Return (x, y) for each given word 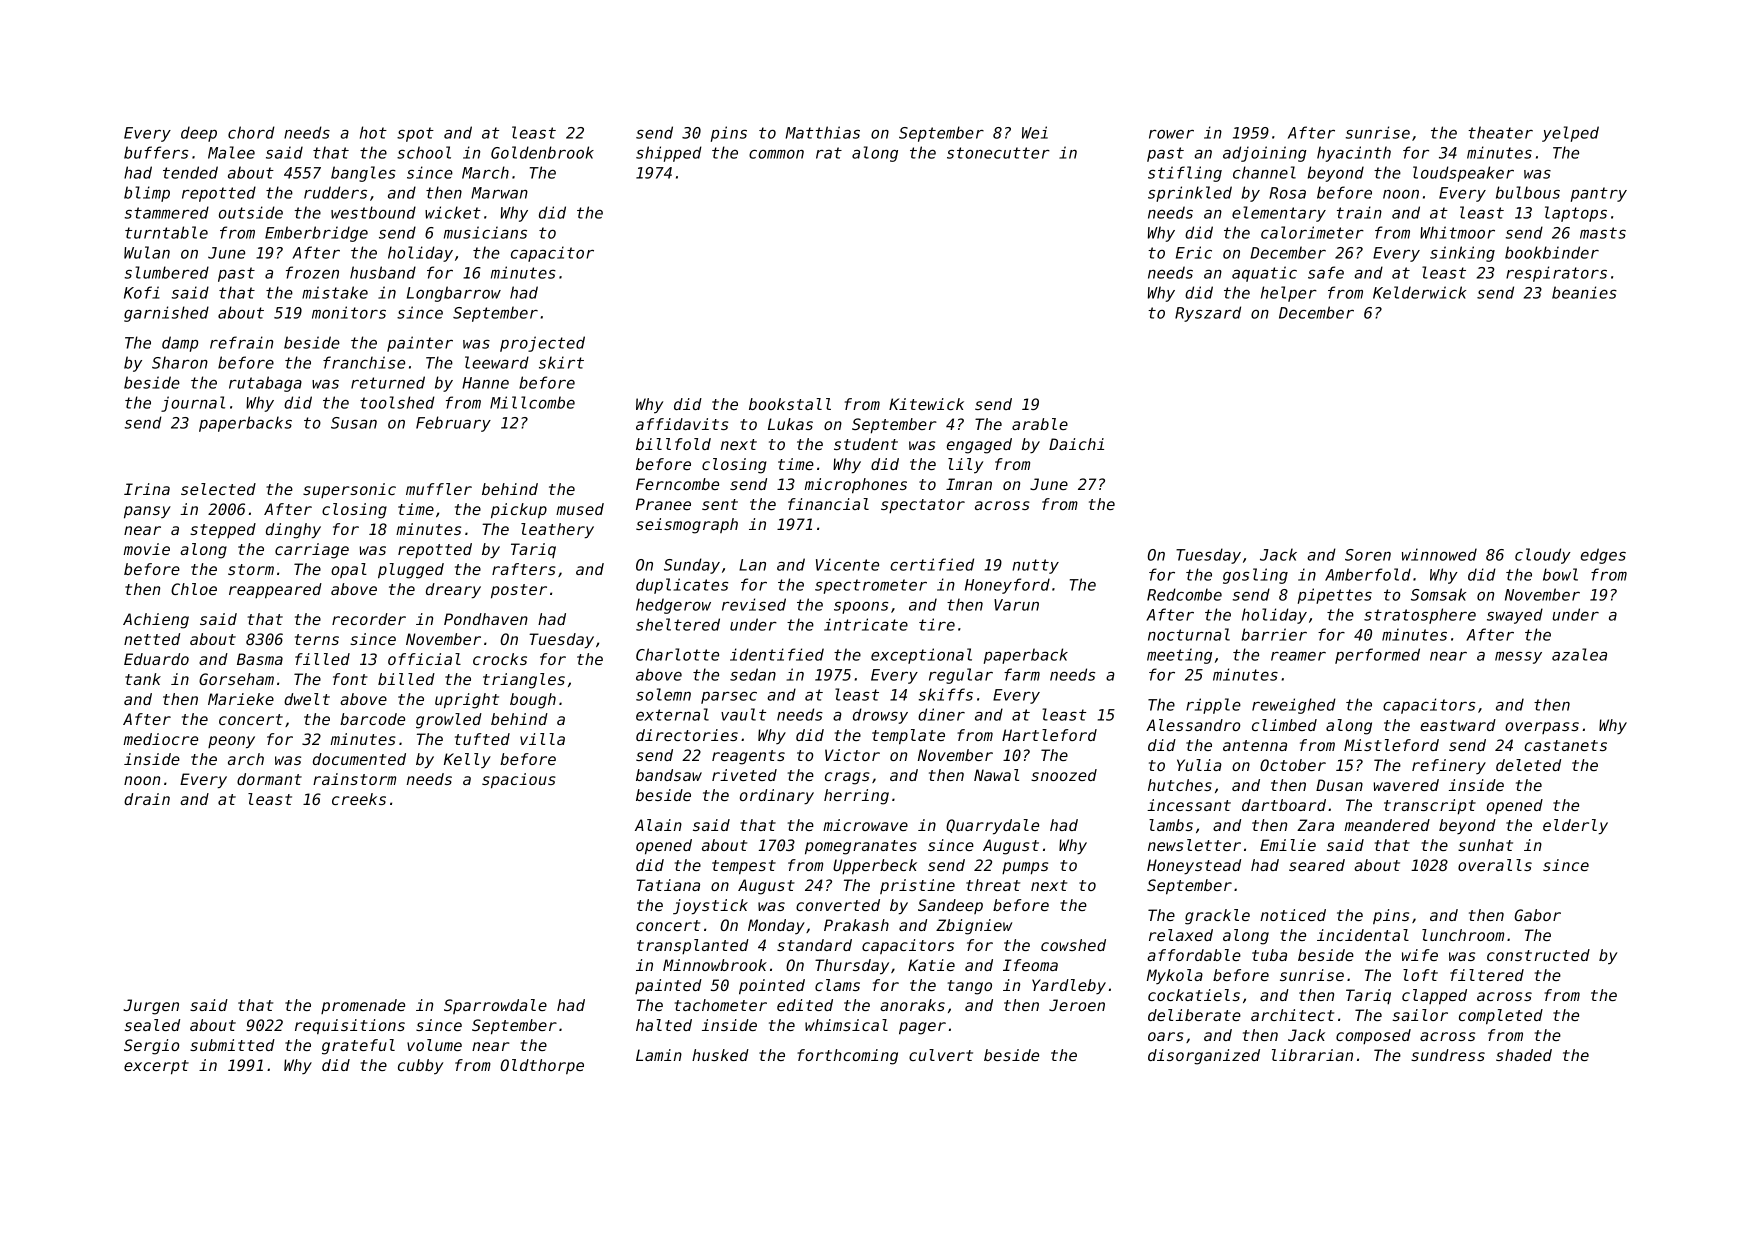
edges (1603, 556)
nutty (1035, 566)
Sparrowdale (495, 1006)
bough (533, 701)
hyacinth (1354, 154)
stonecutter (998, 153)
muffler (439, 489)
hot (373, 132)
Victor (852, 755)
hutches (1180, 785)
